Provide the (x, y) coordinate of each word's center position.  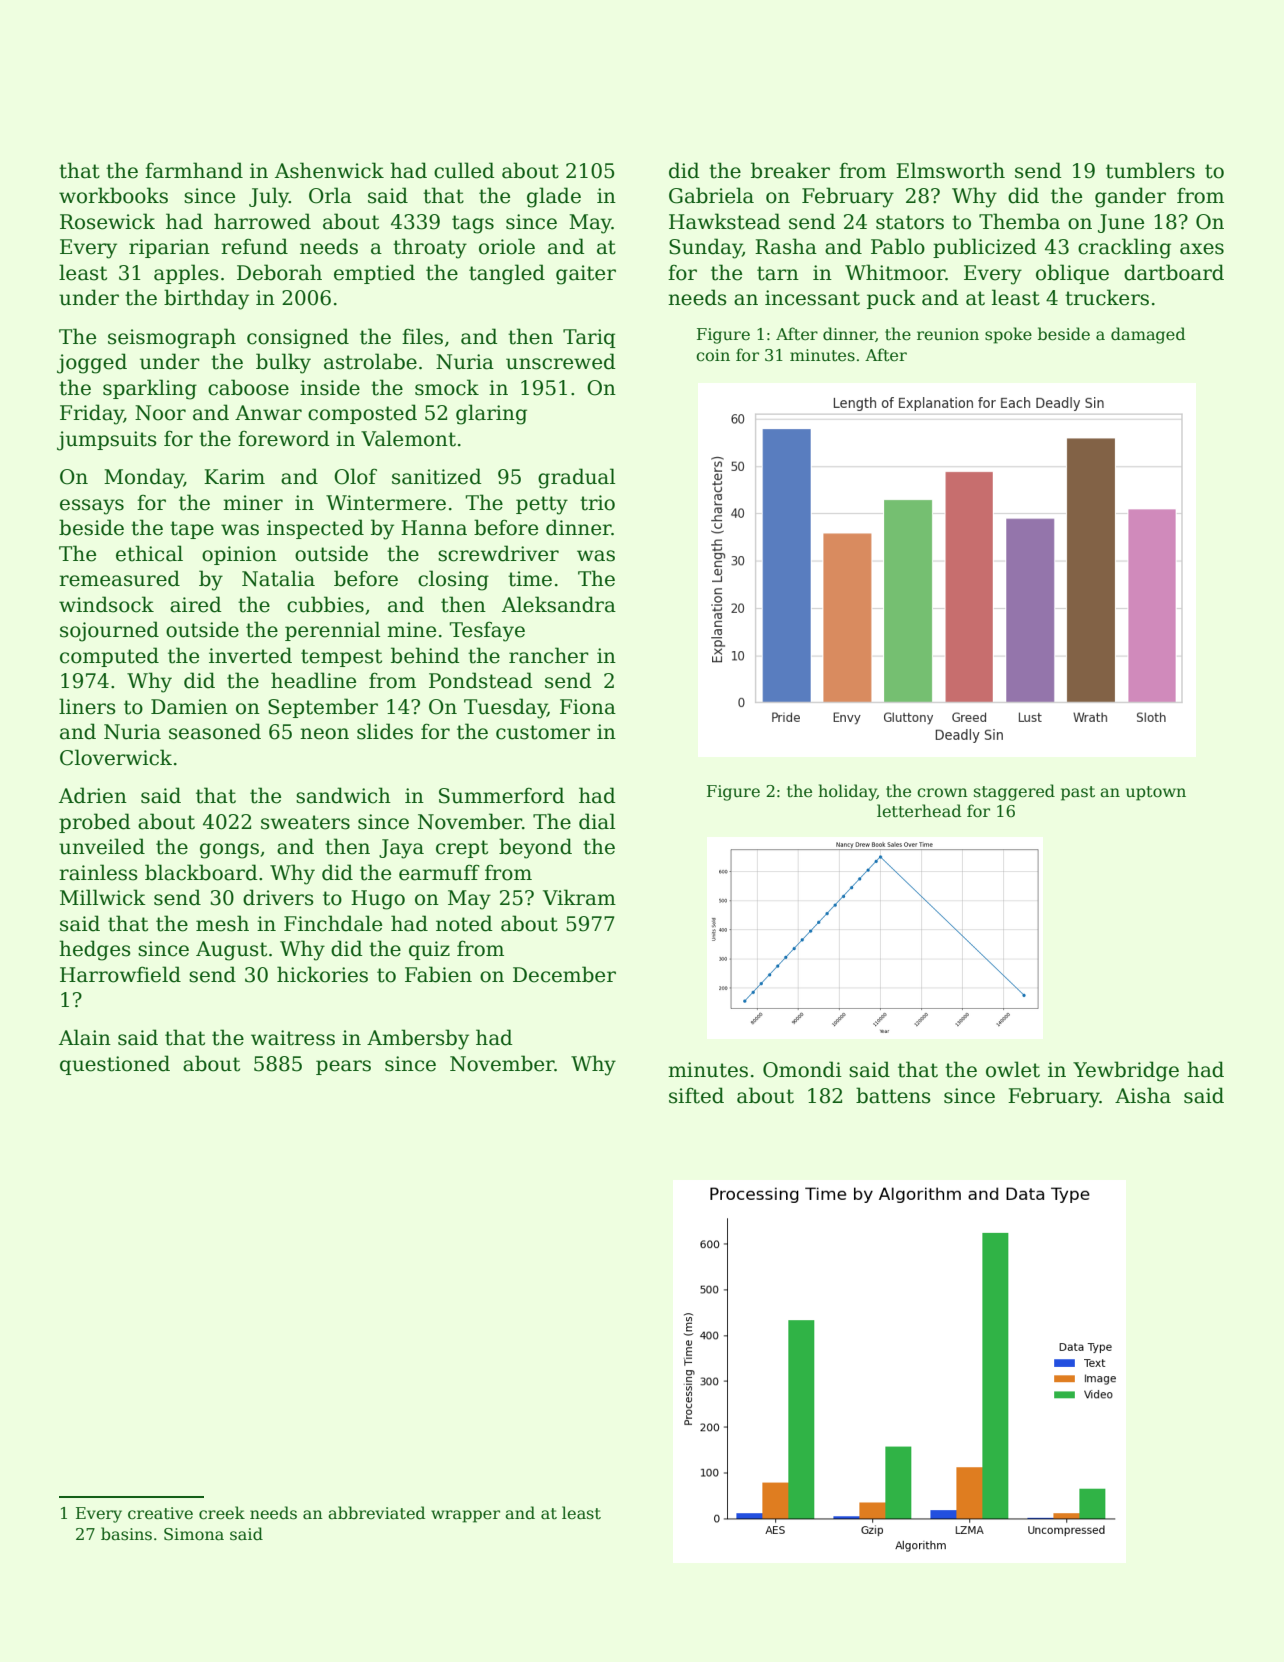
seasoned (215, 731)
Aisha (1143, 1095)
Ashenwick (329, 170)
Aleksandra (559, 604)
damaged (1148, 335)
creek (222, 1513)
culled (464, 170)
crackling (1124, 248)
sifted (696, 1095)
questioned (115, 1065)
